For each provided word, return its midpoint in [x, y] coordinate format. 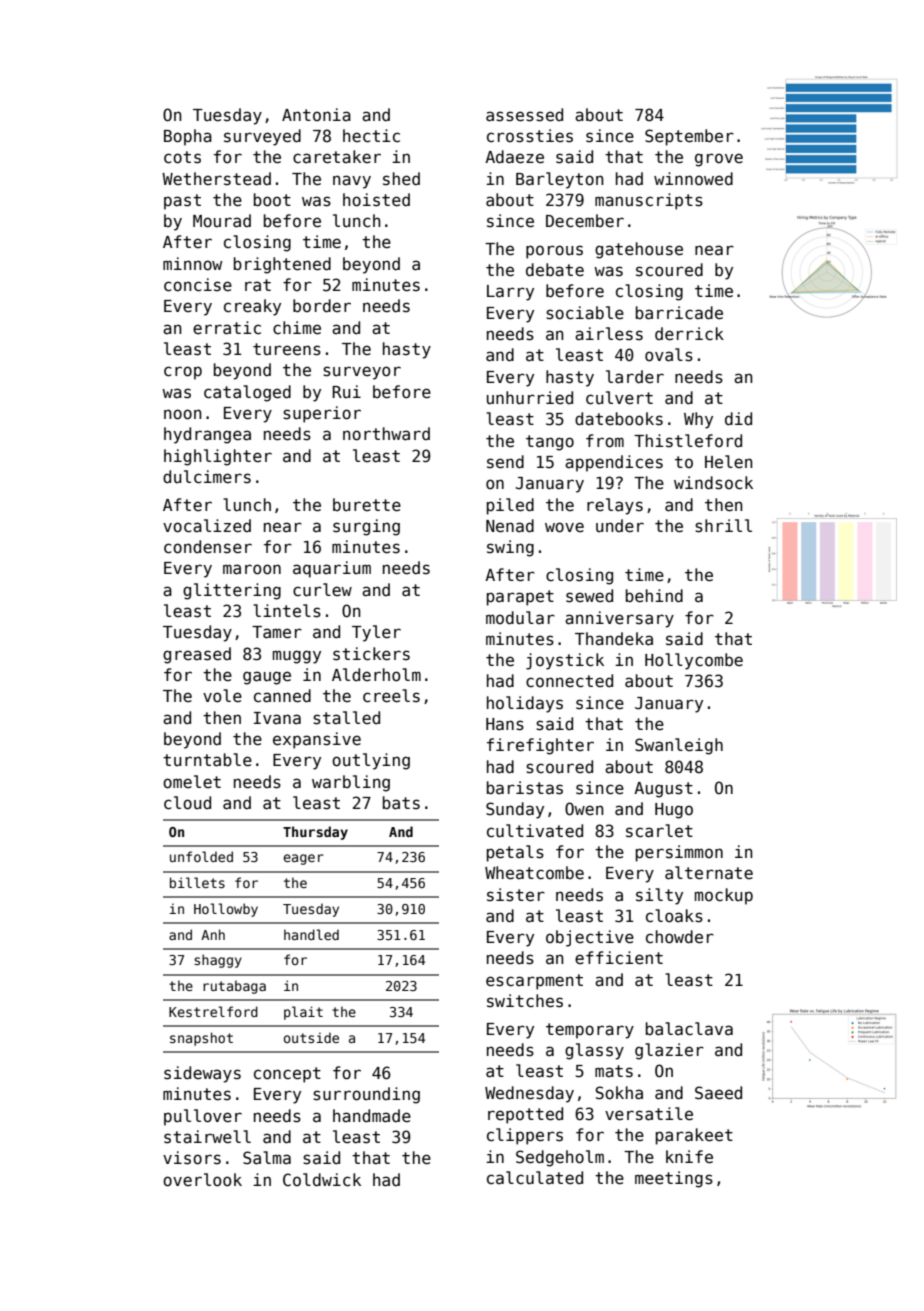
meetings [674, 1179]
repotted [525, 1115]
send [505, 462]
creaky [252, 307]
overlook [202, 1180]
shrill [723, 526]
